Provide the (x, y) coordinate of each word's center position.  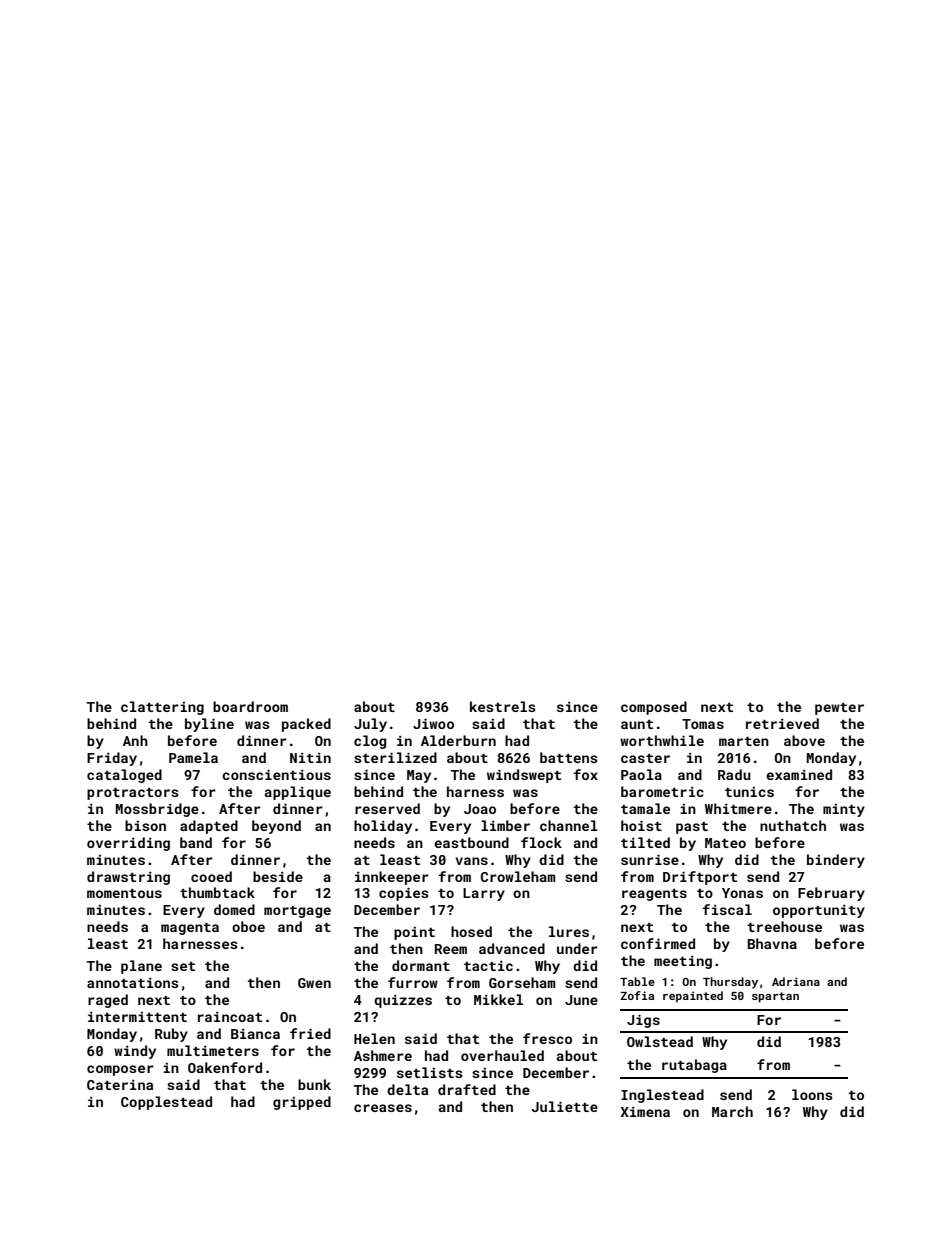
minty (844, 810)
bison (145, 825)
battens (569, 757)
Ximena (645, 1112)
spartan (775, 997)
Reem (451, 949)
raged (108, 1001)
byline (209, 725)
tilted (645, 842)
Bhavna (772, 943)
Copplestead (166, 1103)
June (581, 1000)
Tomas (703, 724)
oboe (248, 926)
